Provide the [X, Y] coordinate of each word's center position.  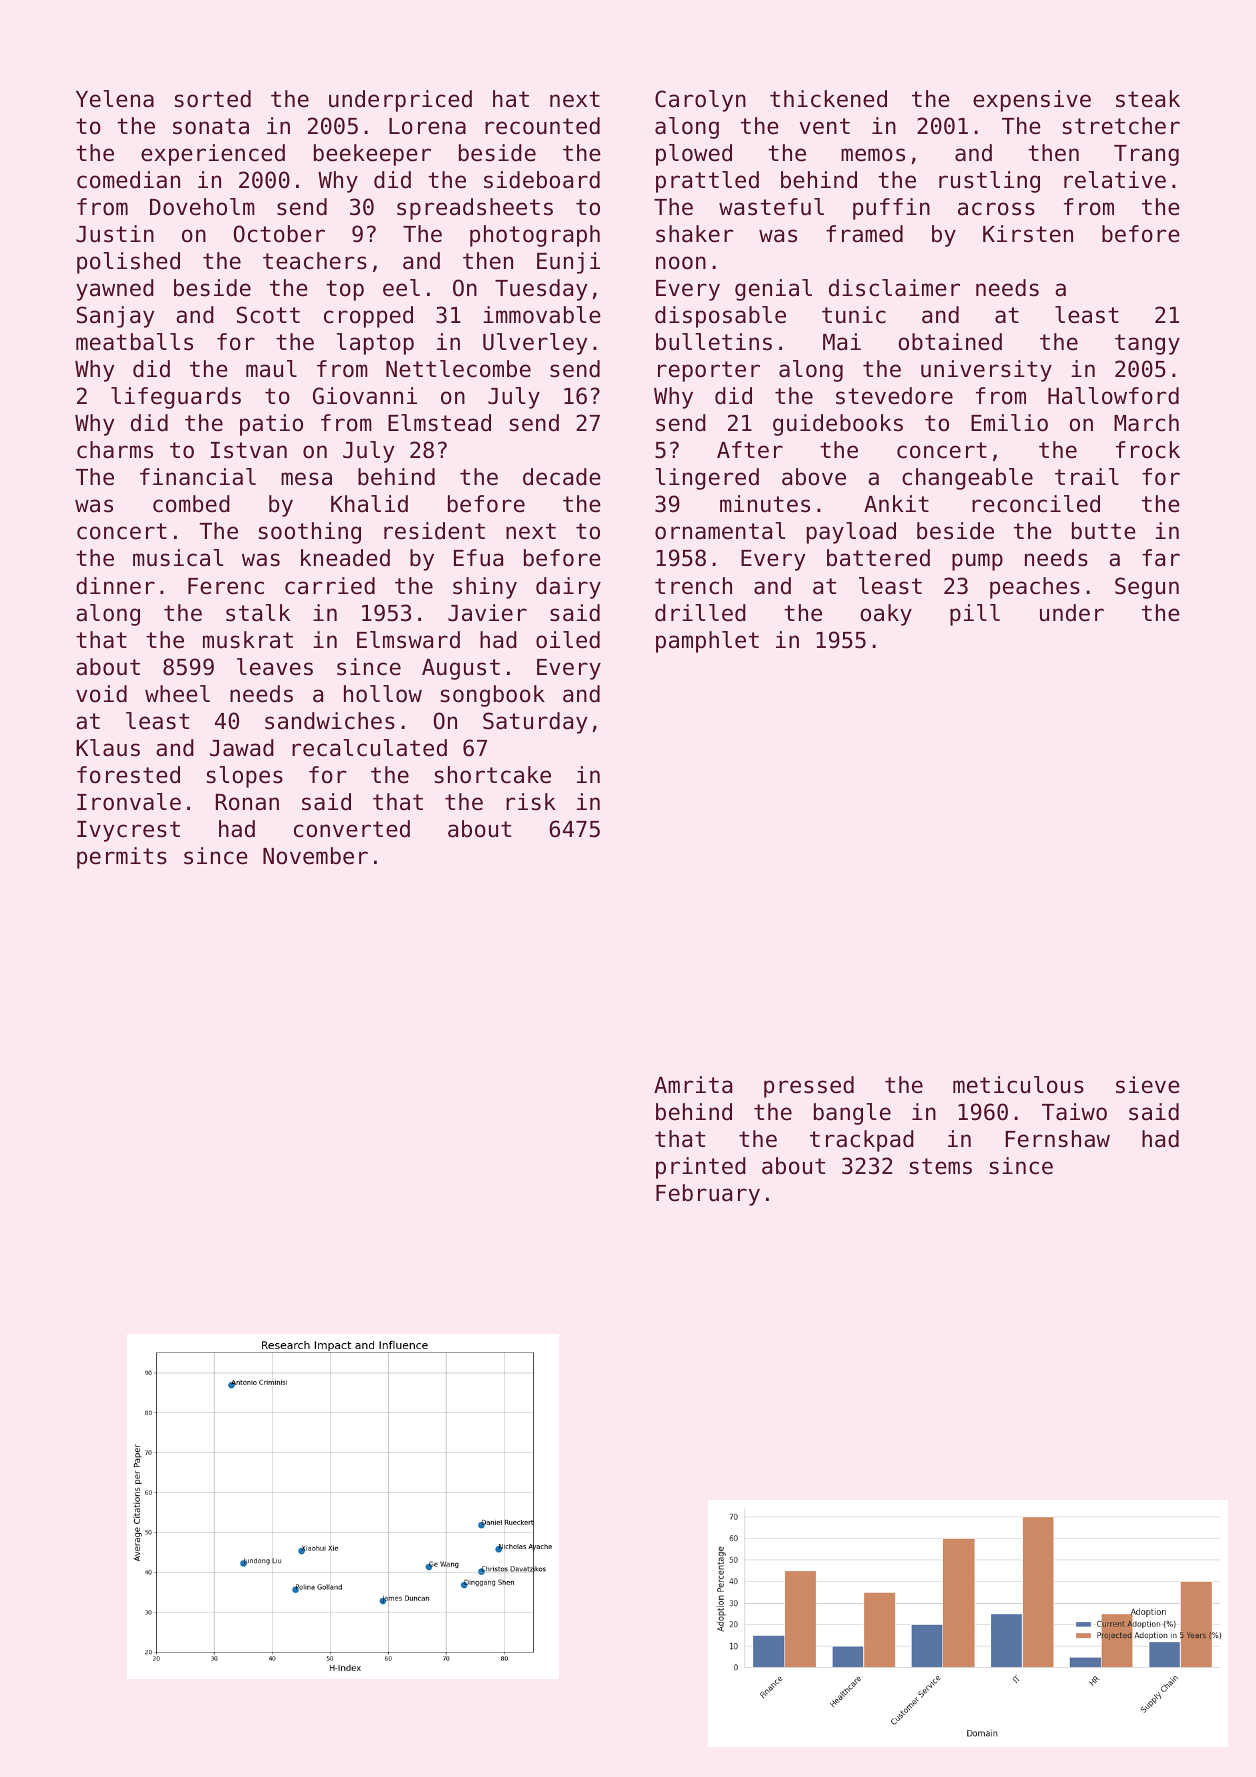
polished [128, 263]
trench [693, 586]
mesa [306, 479]
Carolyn [700, 101]
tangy [1147, 344]
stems [941, 1166]
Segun [1147, 588]
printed [701, 1168]
